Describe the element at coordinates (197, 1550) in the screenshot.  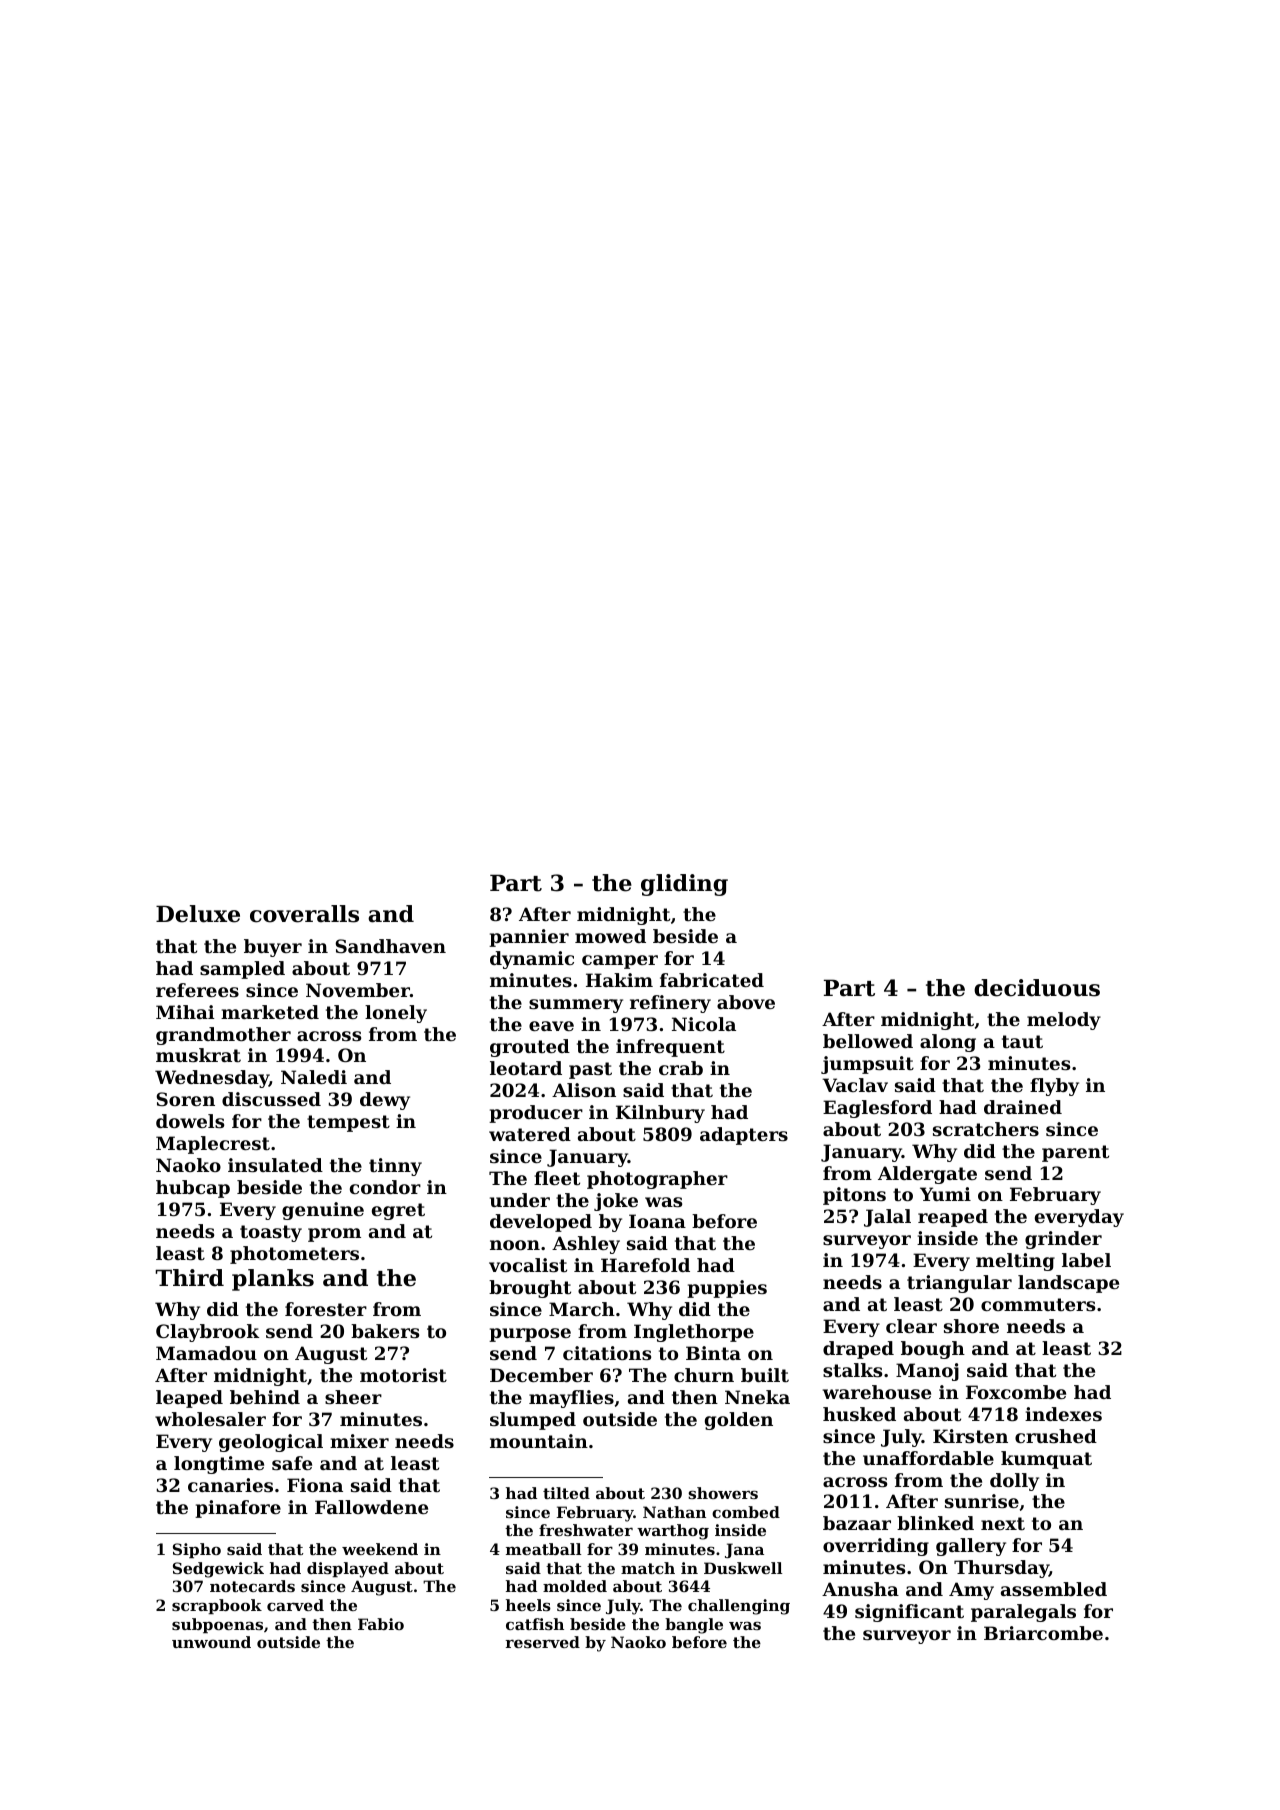
I see `Sipho` at that location.
